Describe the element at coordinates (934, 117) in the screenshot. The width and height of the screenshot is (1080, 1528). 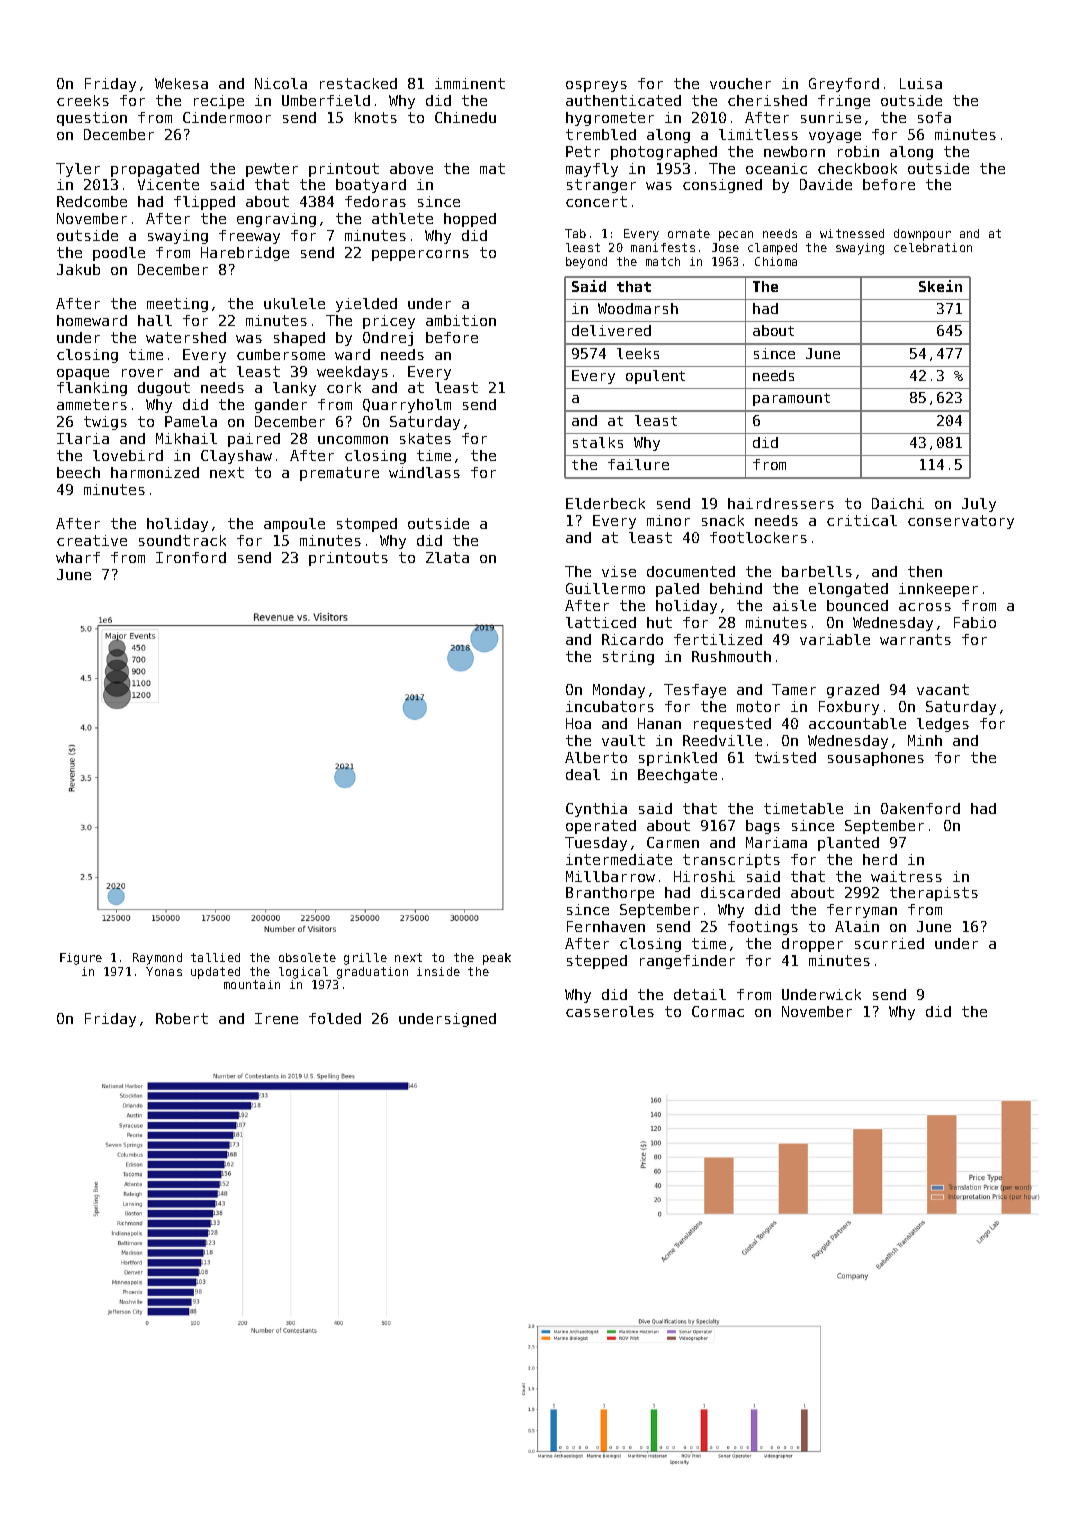
I see `sofa` at that location.
